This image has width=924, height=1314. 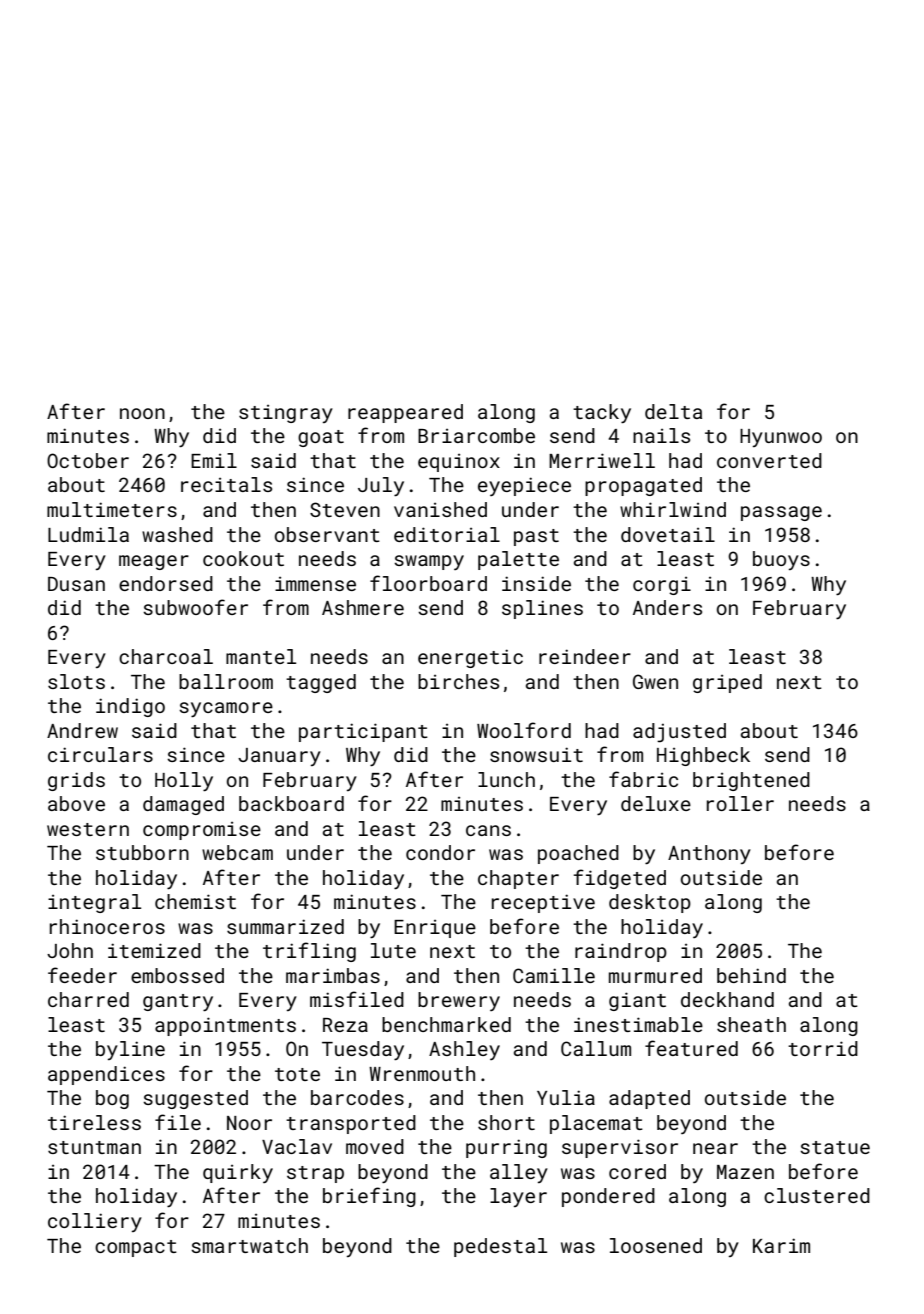 What do you see at coordinates (183, 805) in the image?
I see `damaged` at bounding box center [183, 805].
